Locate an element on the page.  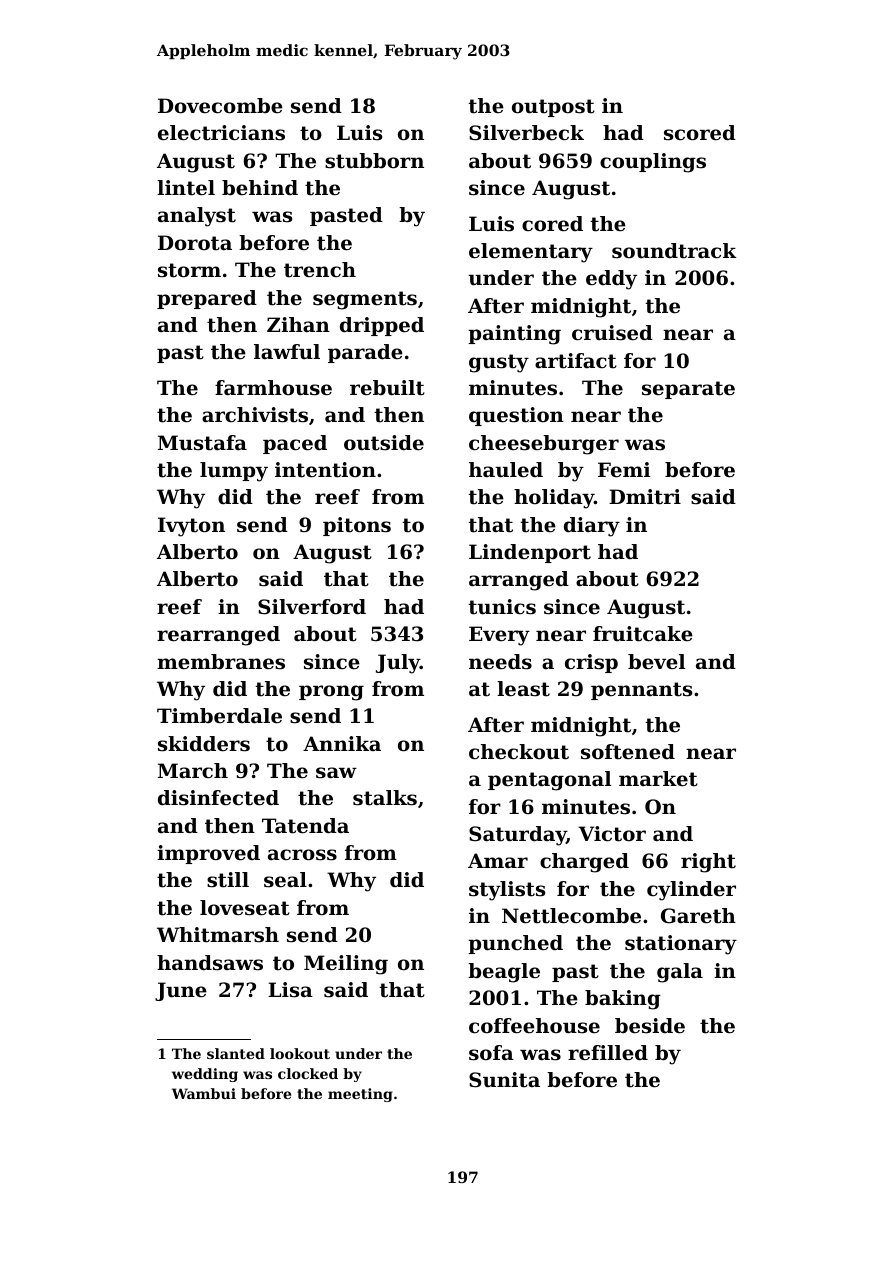
Wambui is located at coordinates (204, 1093).
